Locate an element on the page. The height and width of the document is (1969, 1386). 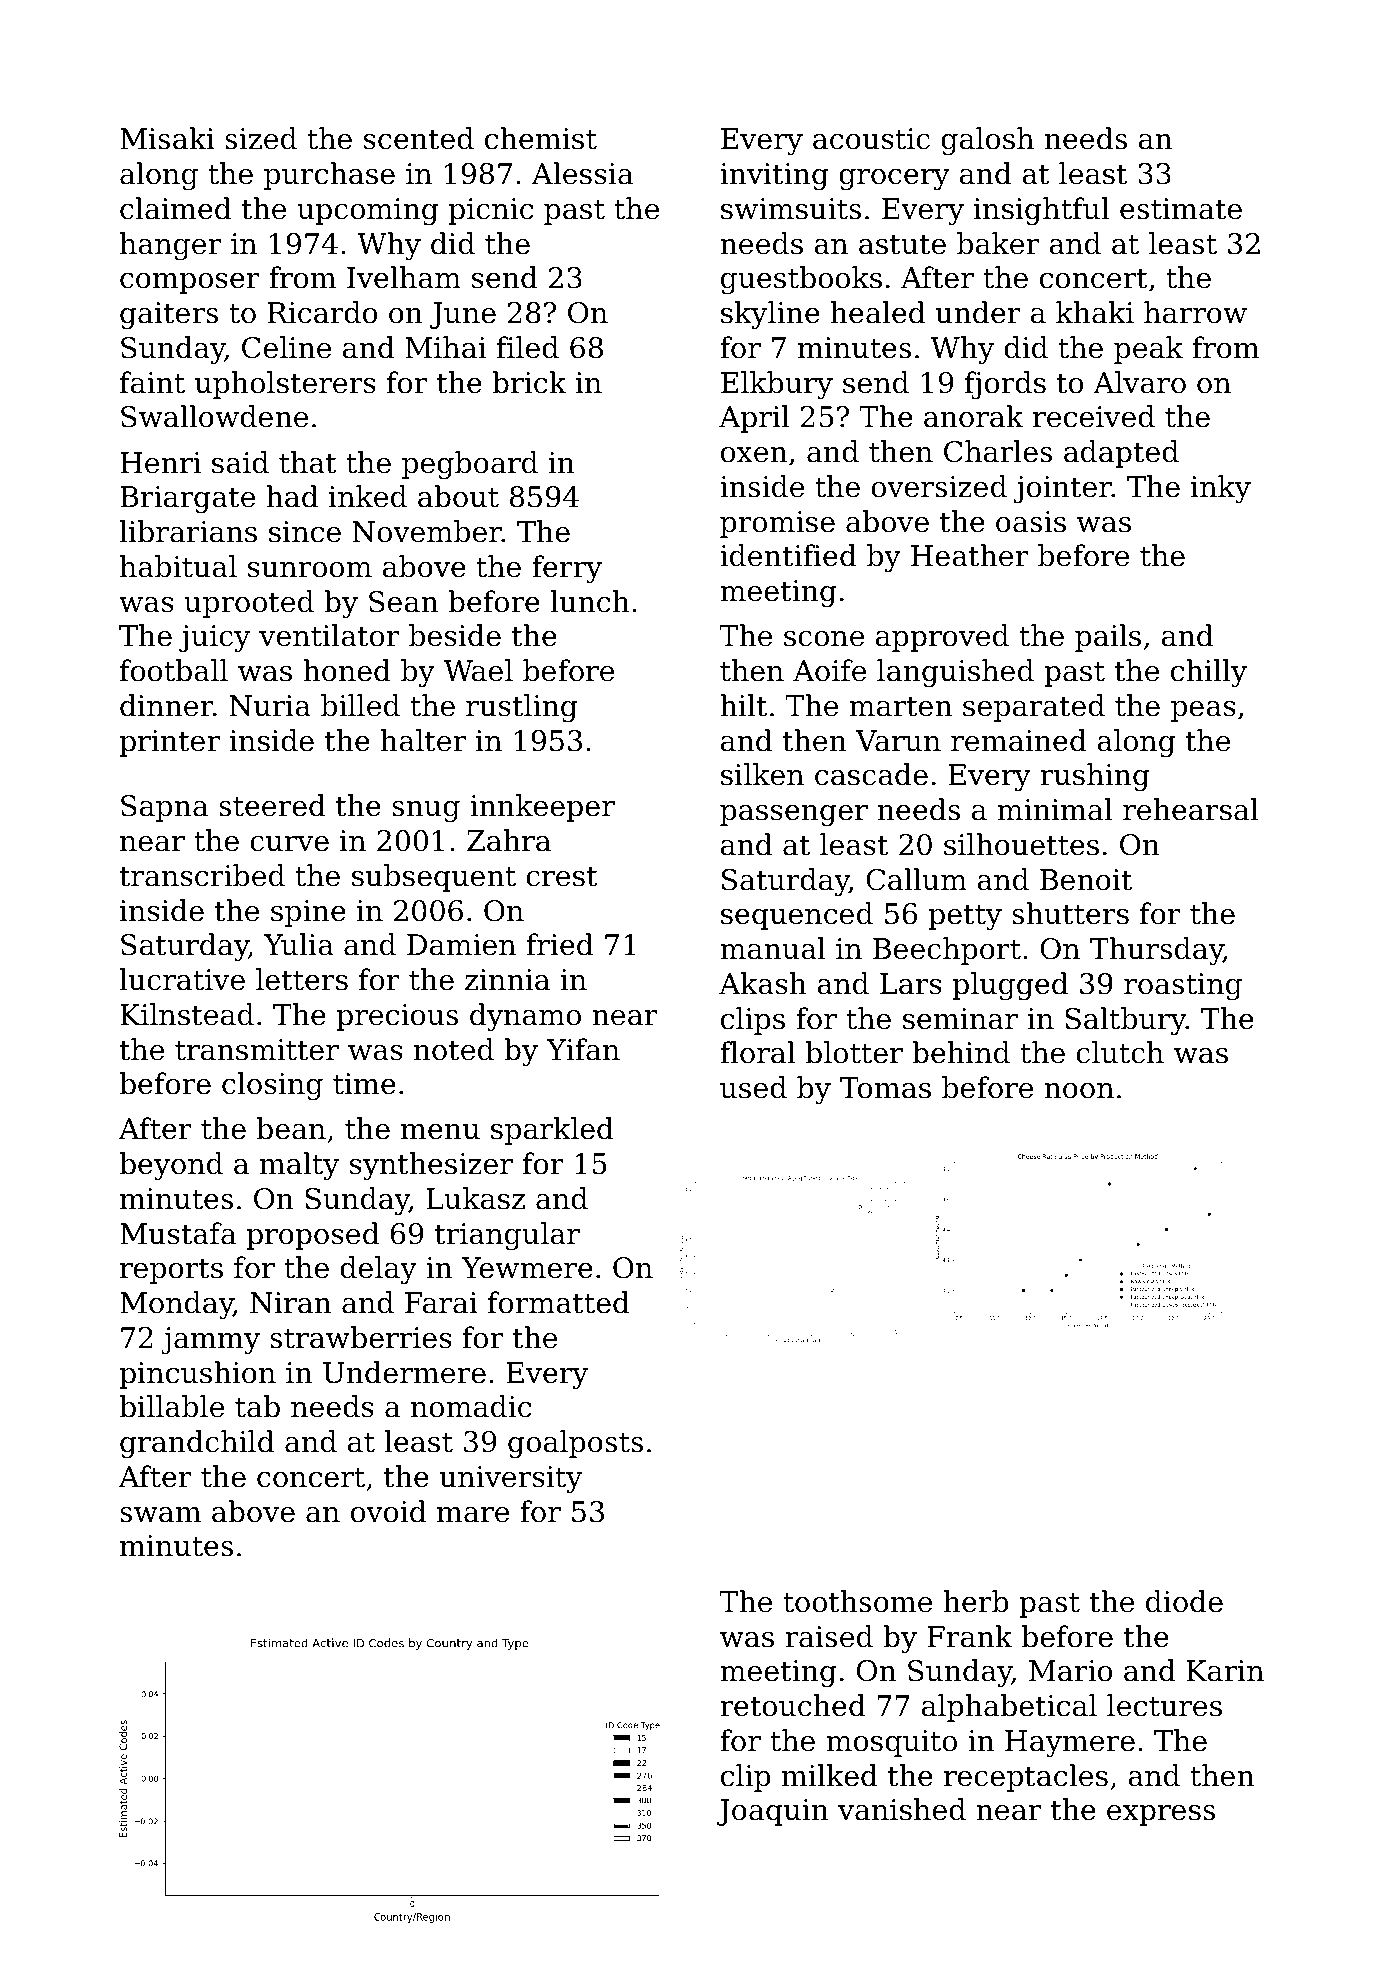
harrow is located at coordinates (1195, 312).
